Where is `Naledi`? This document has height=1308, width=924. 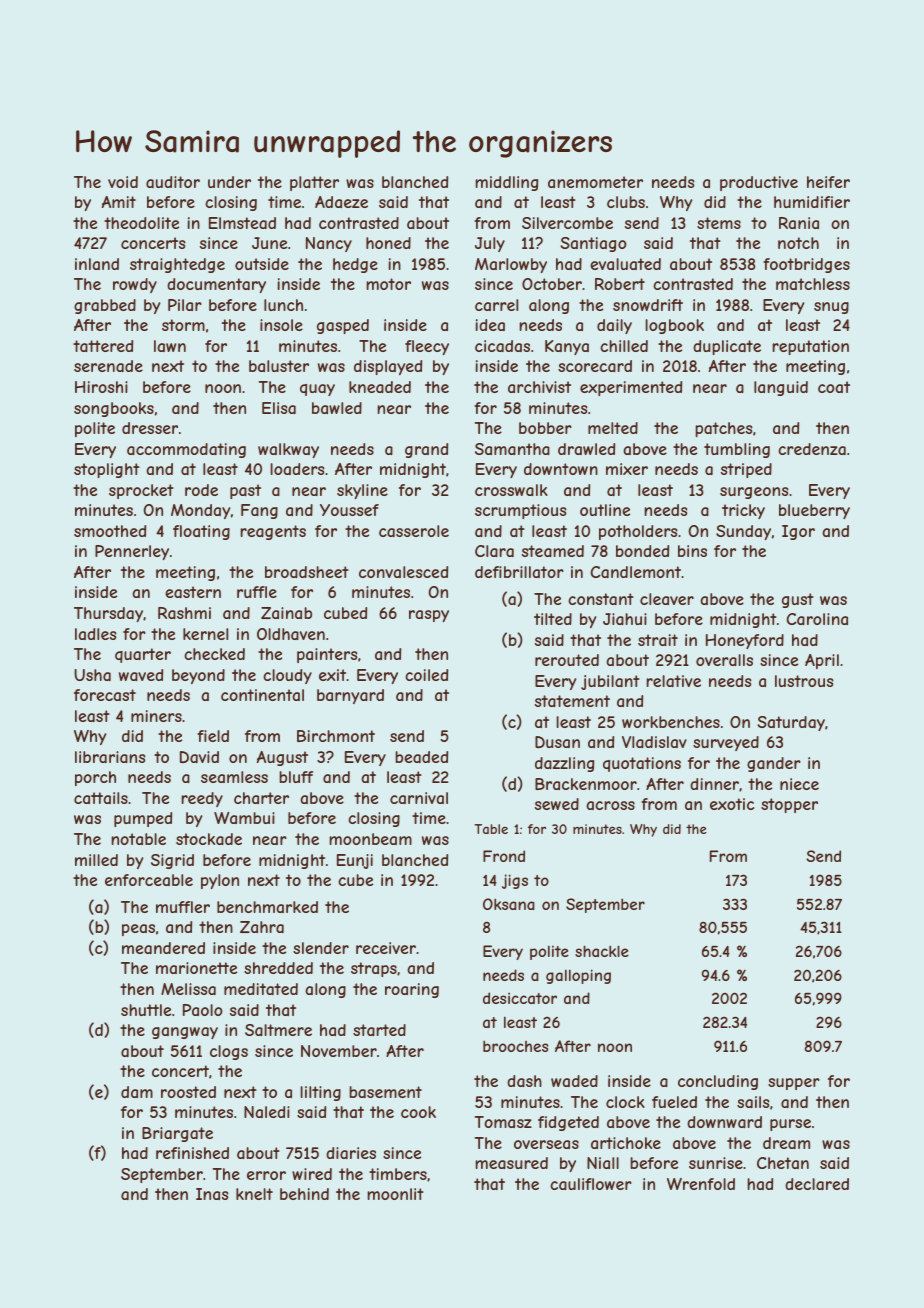 Naledi is located at coordinates (267, 1112).
